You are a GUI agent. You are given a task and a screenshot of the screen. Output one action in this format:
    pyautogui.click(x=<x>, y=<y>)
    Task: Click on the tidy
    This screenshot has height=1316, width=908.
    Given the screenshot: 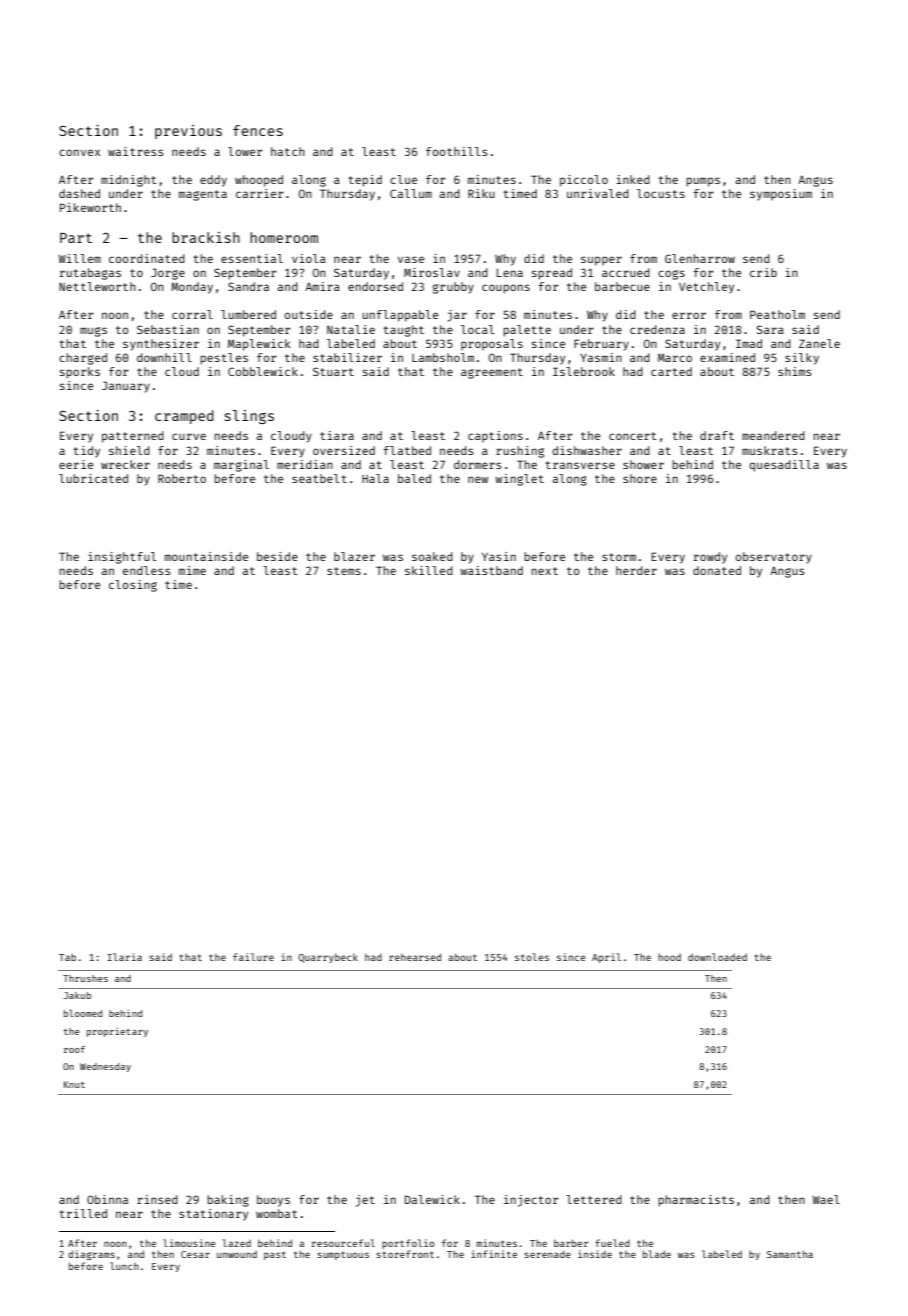 What is the action you would take?
    pyautogui.click(x=86, y=452)
